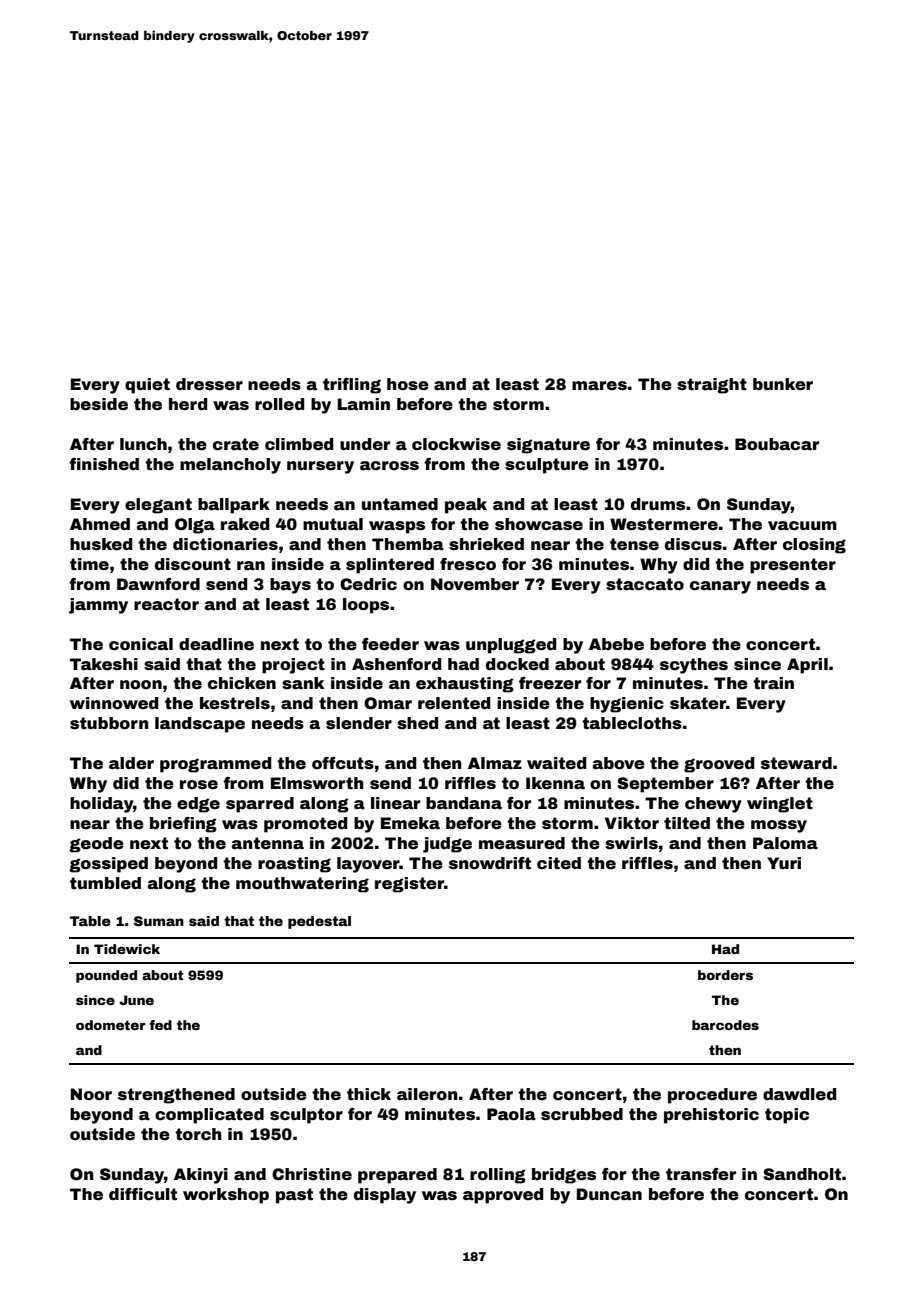 The image size is (924, 1314). Describe the element at coordinates (783, 384) in the page. I see `bunker` at that location.
